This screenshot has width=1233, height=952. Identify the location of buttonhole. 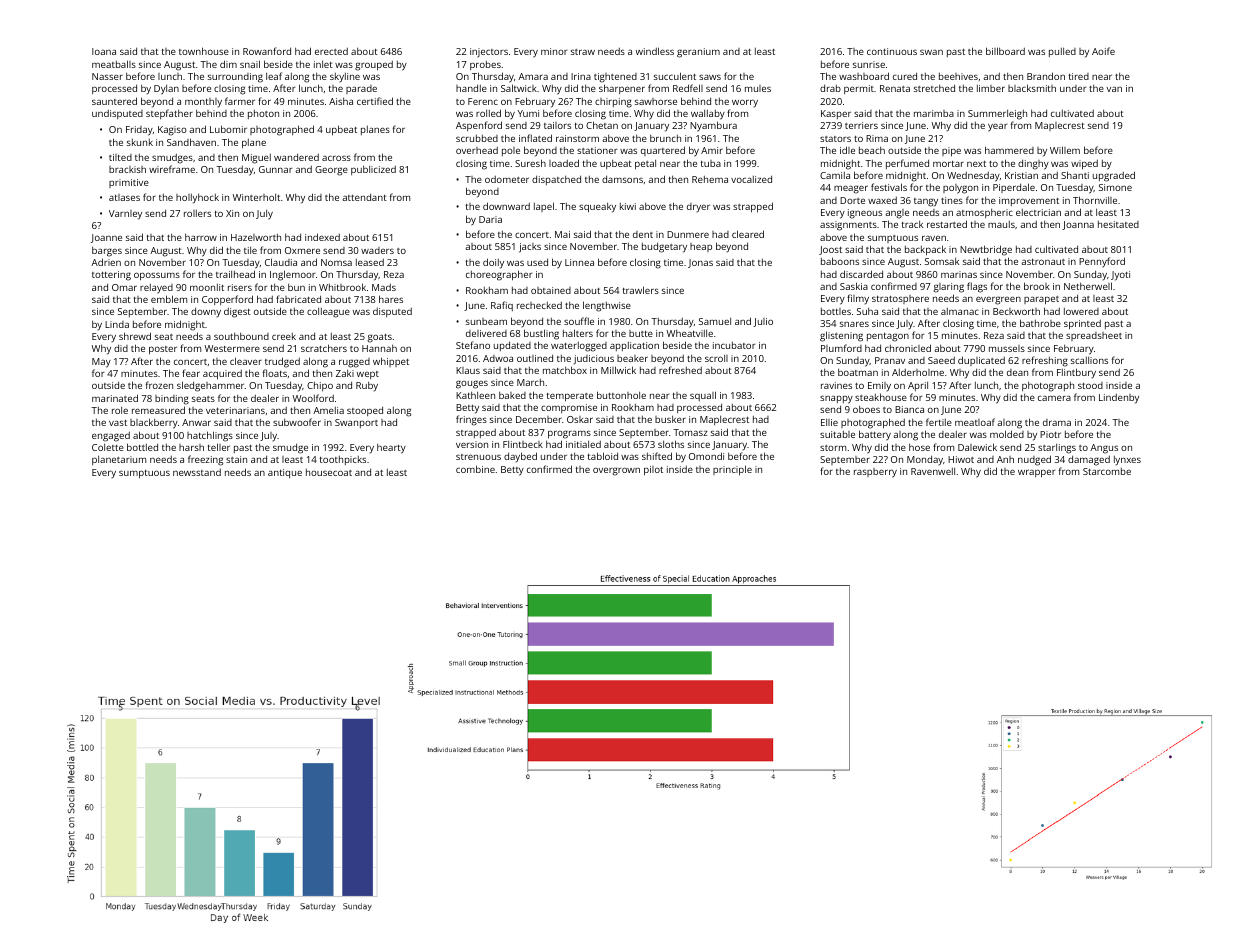
(621, 395).
